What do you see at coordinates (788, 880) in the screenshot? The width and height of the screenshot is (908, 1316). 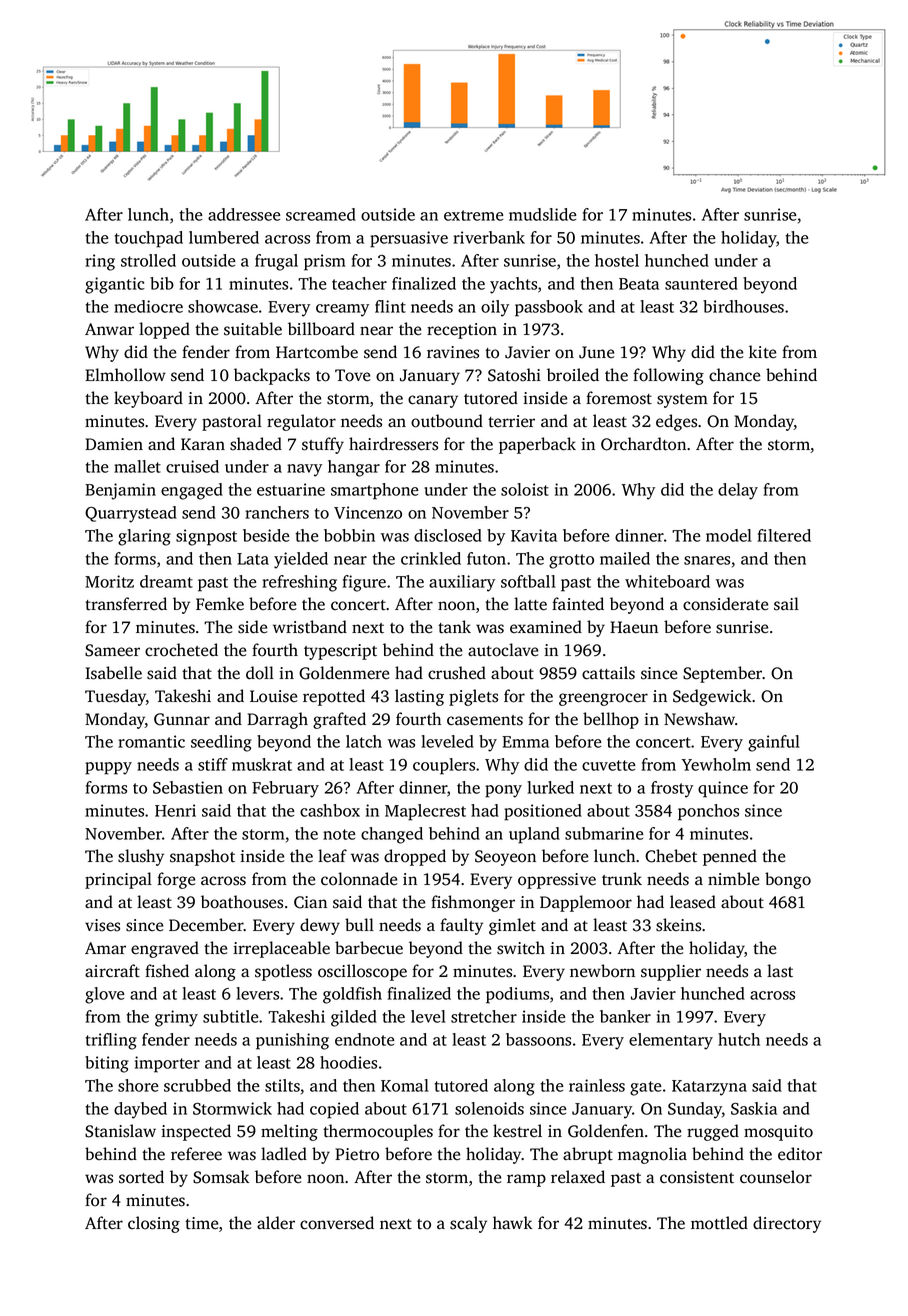 I see `bongo` at bounding box center [788, 880].
